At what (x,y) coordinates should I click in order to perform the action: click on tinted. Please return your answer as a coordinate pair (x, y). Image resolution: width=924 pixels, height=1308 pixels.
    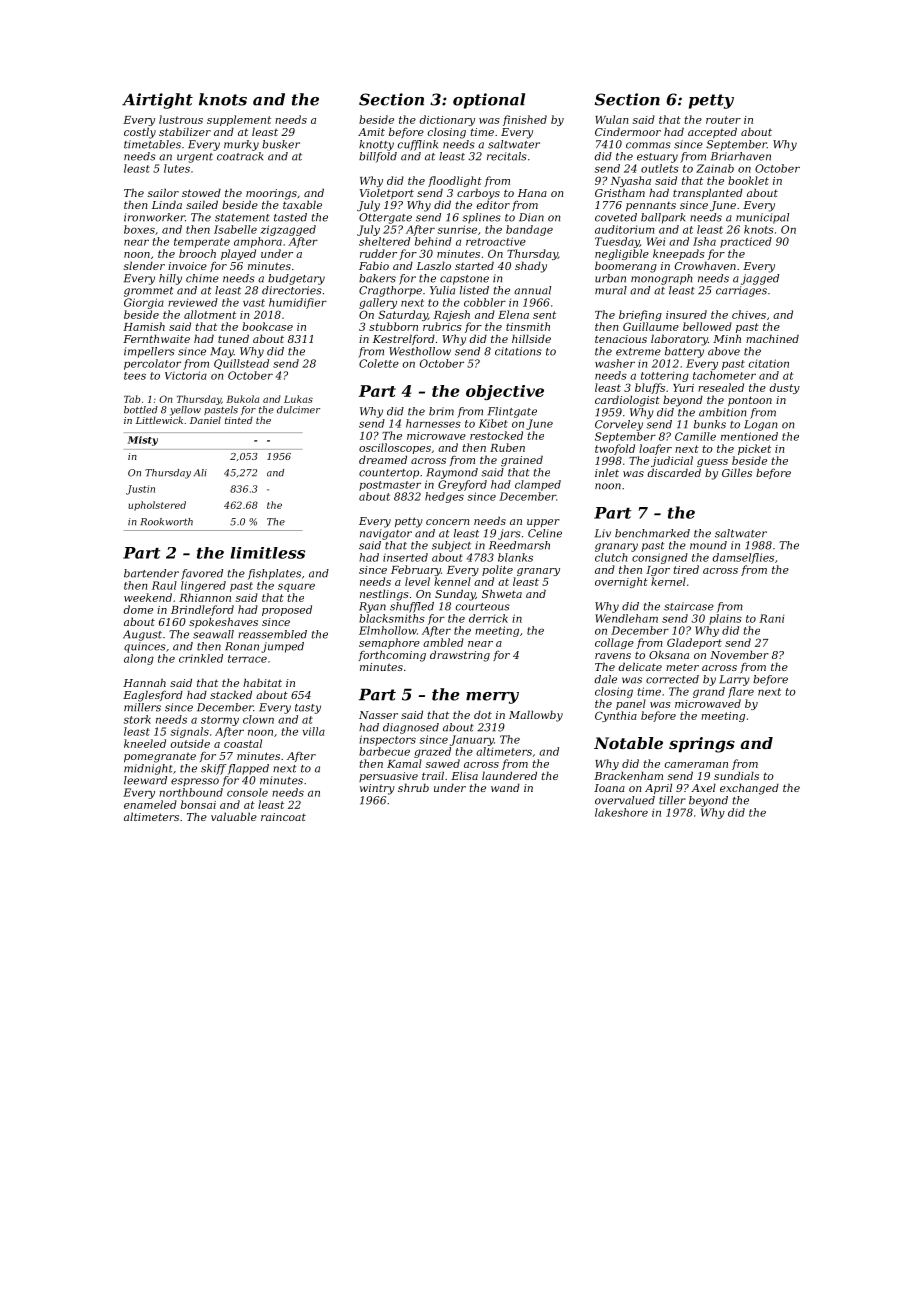
    Looking at the image, I should click on (239, 420).
